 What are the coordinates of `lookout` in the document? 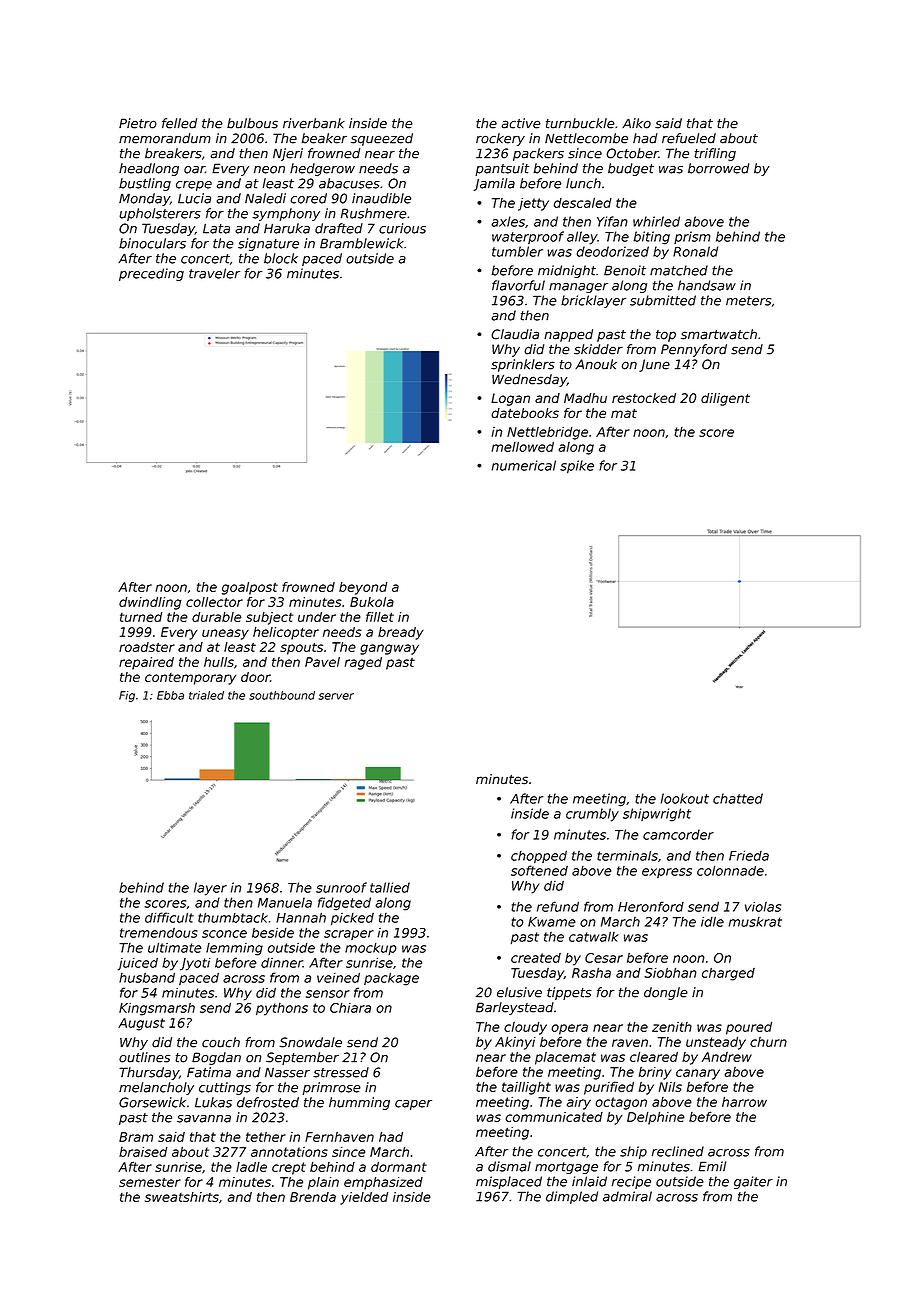 It's located at (685, 798).
